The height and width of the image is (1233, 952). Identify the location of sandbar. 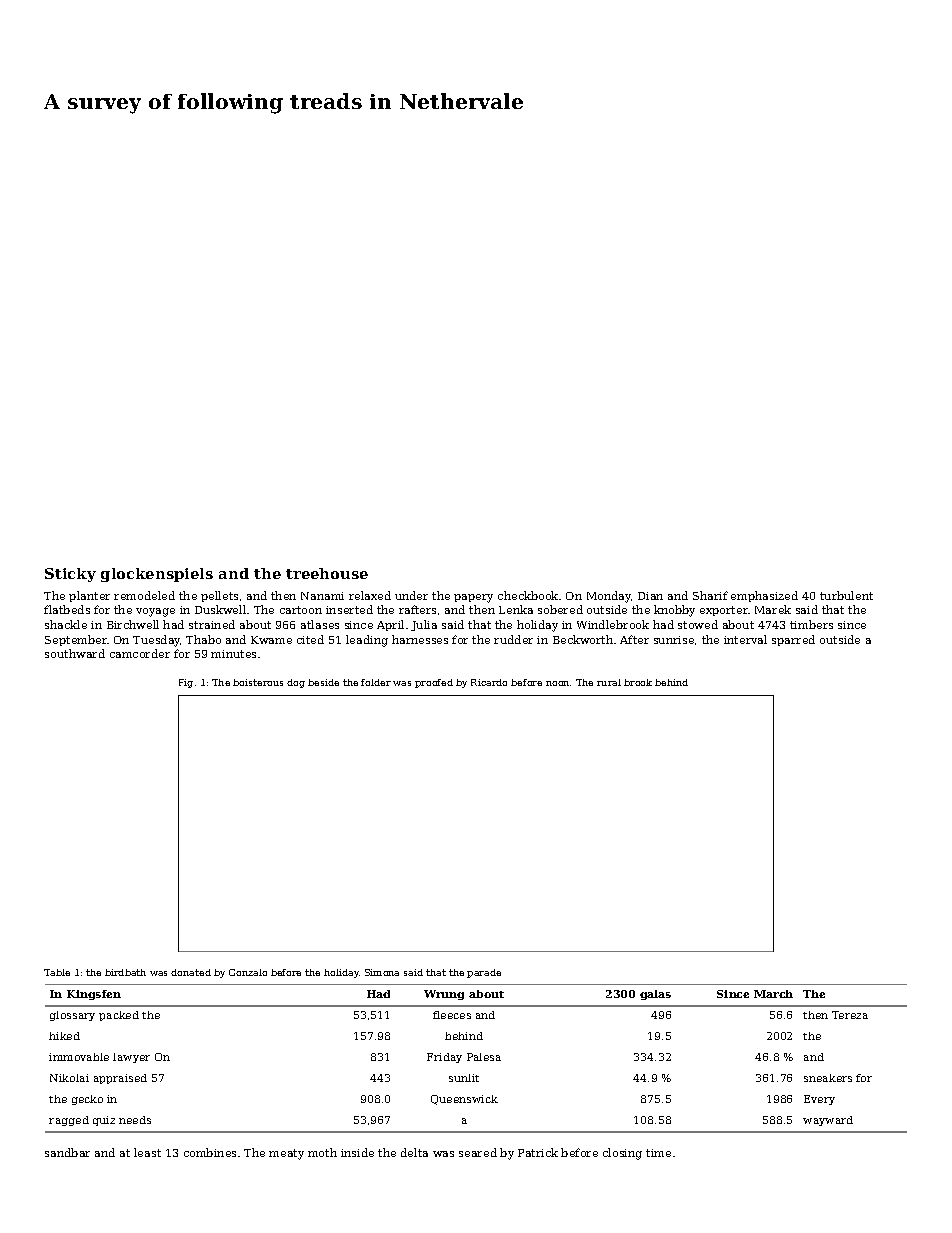
(67, 1152).
